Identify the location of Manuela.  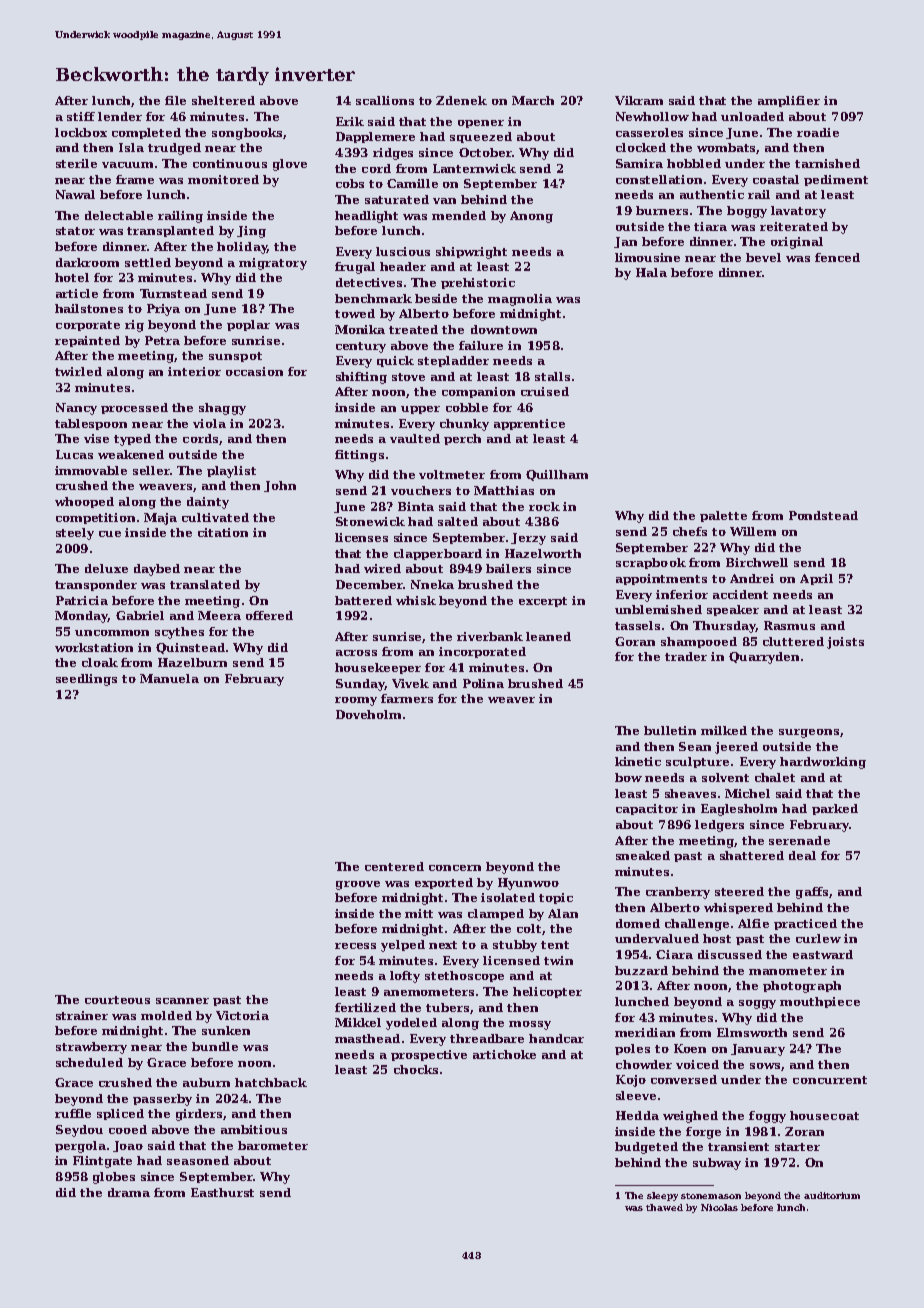
(169, 678).
